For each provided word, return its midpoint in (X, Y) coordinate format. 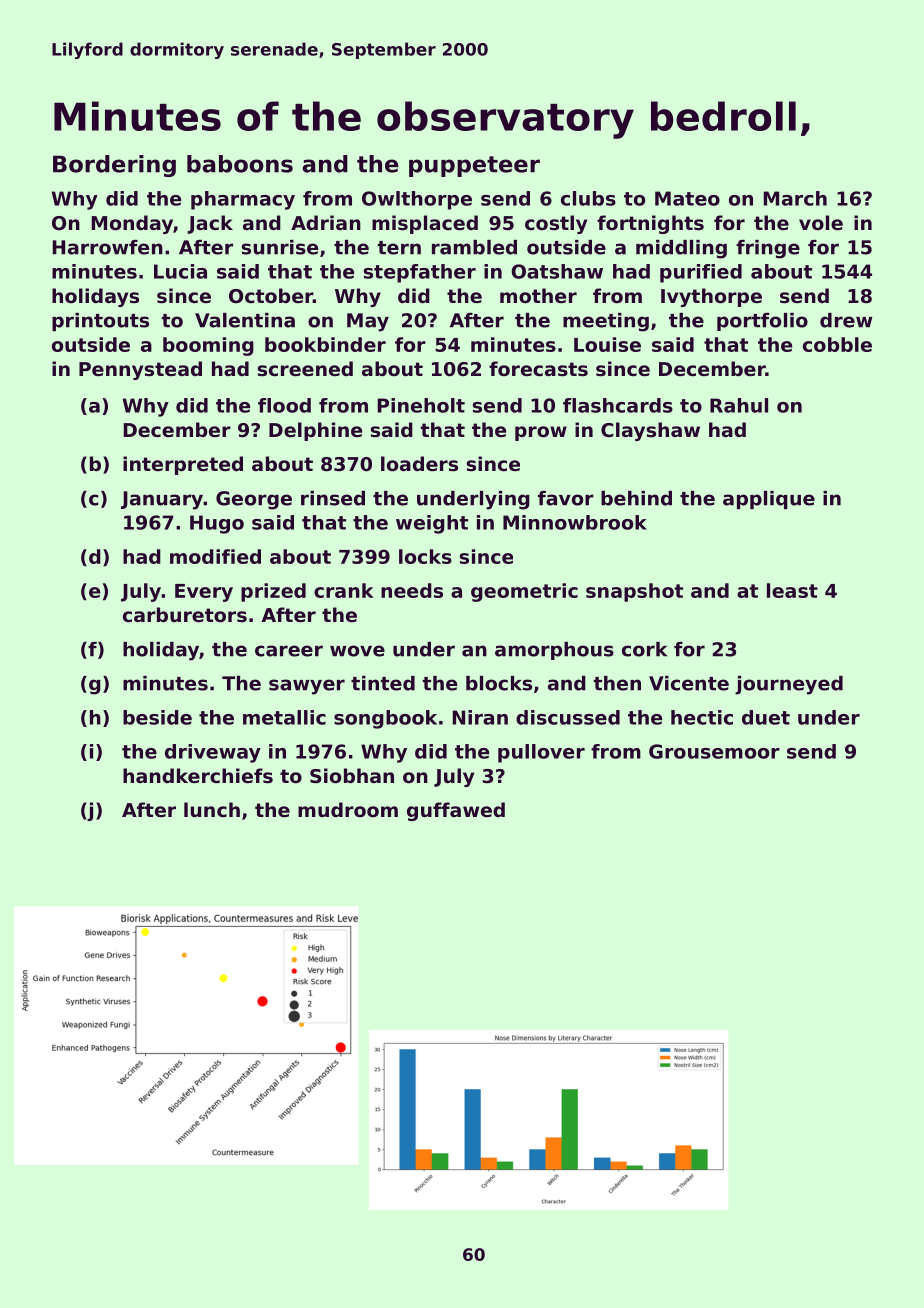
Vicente (689, 683)
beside (157, 717)
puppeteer (474, 166)
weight (432, 524)
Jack (210, 224)
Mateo (687, 198)
